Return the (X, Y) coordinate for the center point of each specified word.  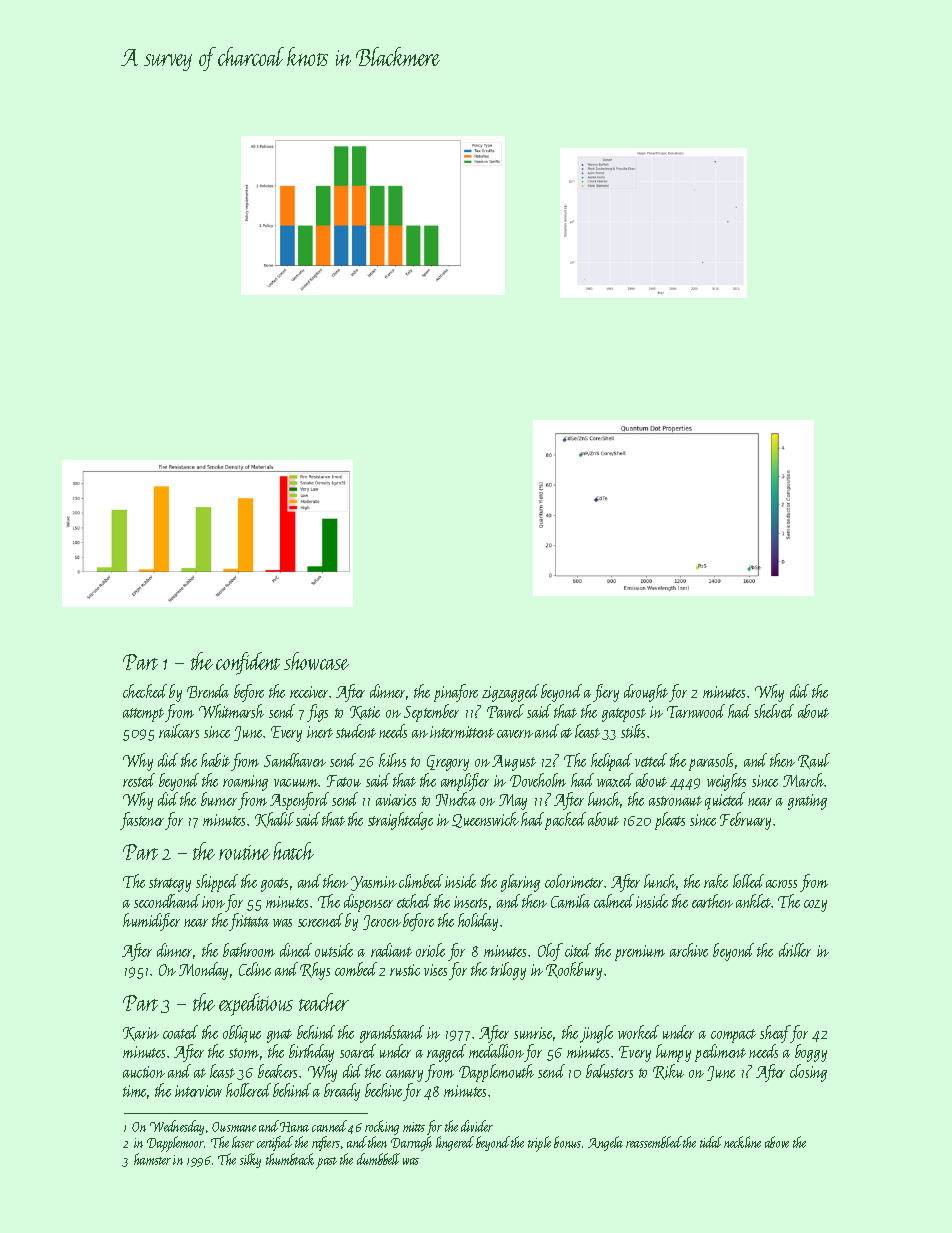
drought (646, 693)
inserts (470, 902)
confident (248, 663)
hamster (152, 1159)
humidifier (151, 922)
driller (795, 950)
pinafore (456, 693)
